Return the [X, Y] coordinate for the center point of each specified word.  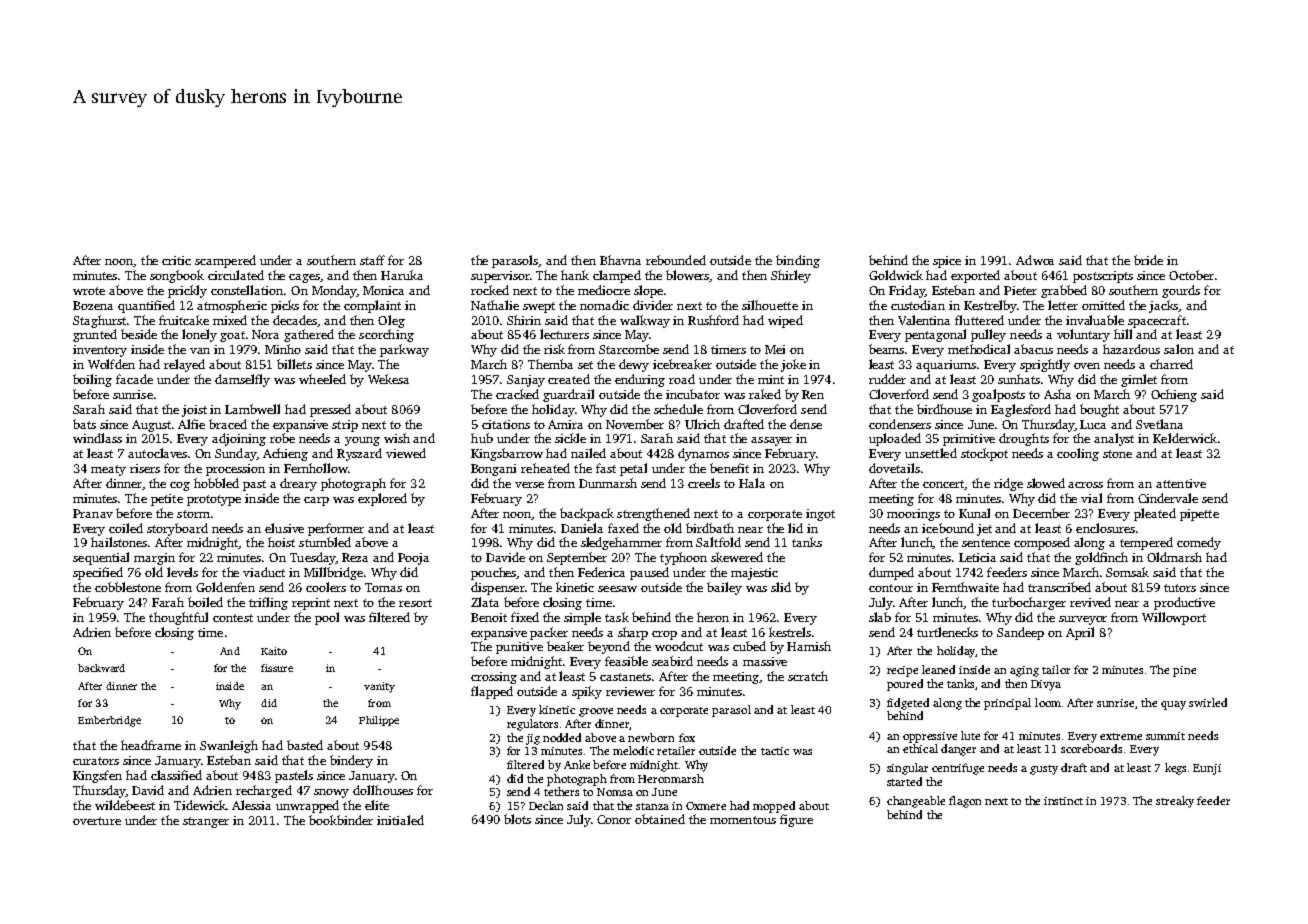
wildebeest [125, 805]
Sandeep [1020, 633]
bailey [724, 588]
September [577, 558]
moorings [913, 515]
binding [798, 261]
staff [372, 260]
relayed [184, 365]
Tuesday [313, 558]
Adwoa [1035, 260]
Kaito [274, 651]
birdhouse [944, 409]
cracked [517, 394]
